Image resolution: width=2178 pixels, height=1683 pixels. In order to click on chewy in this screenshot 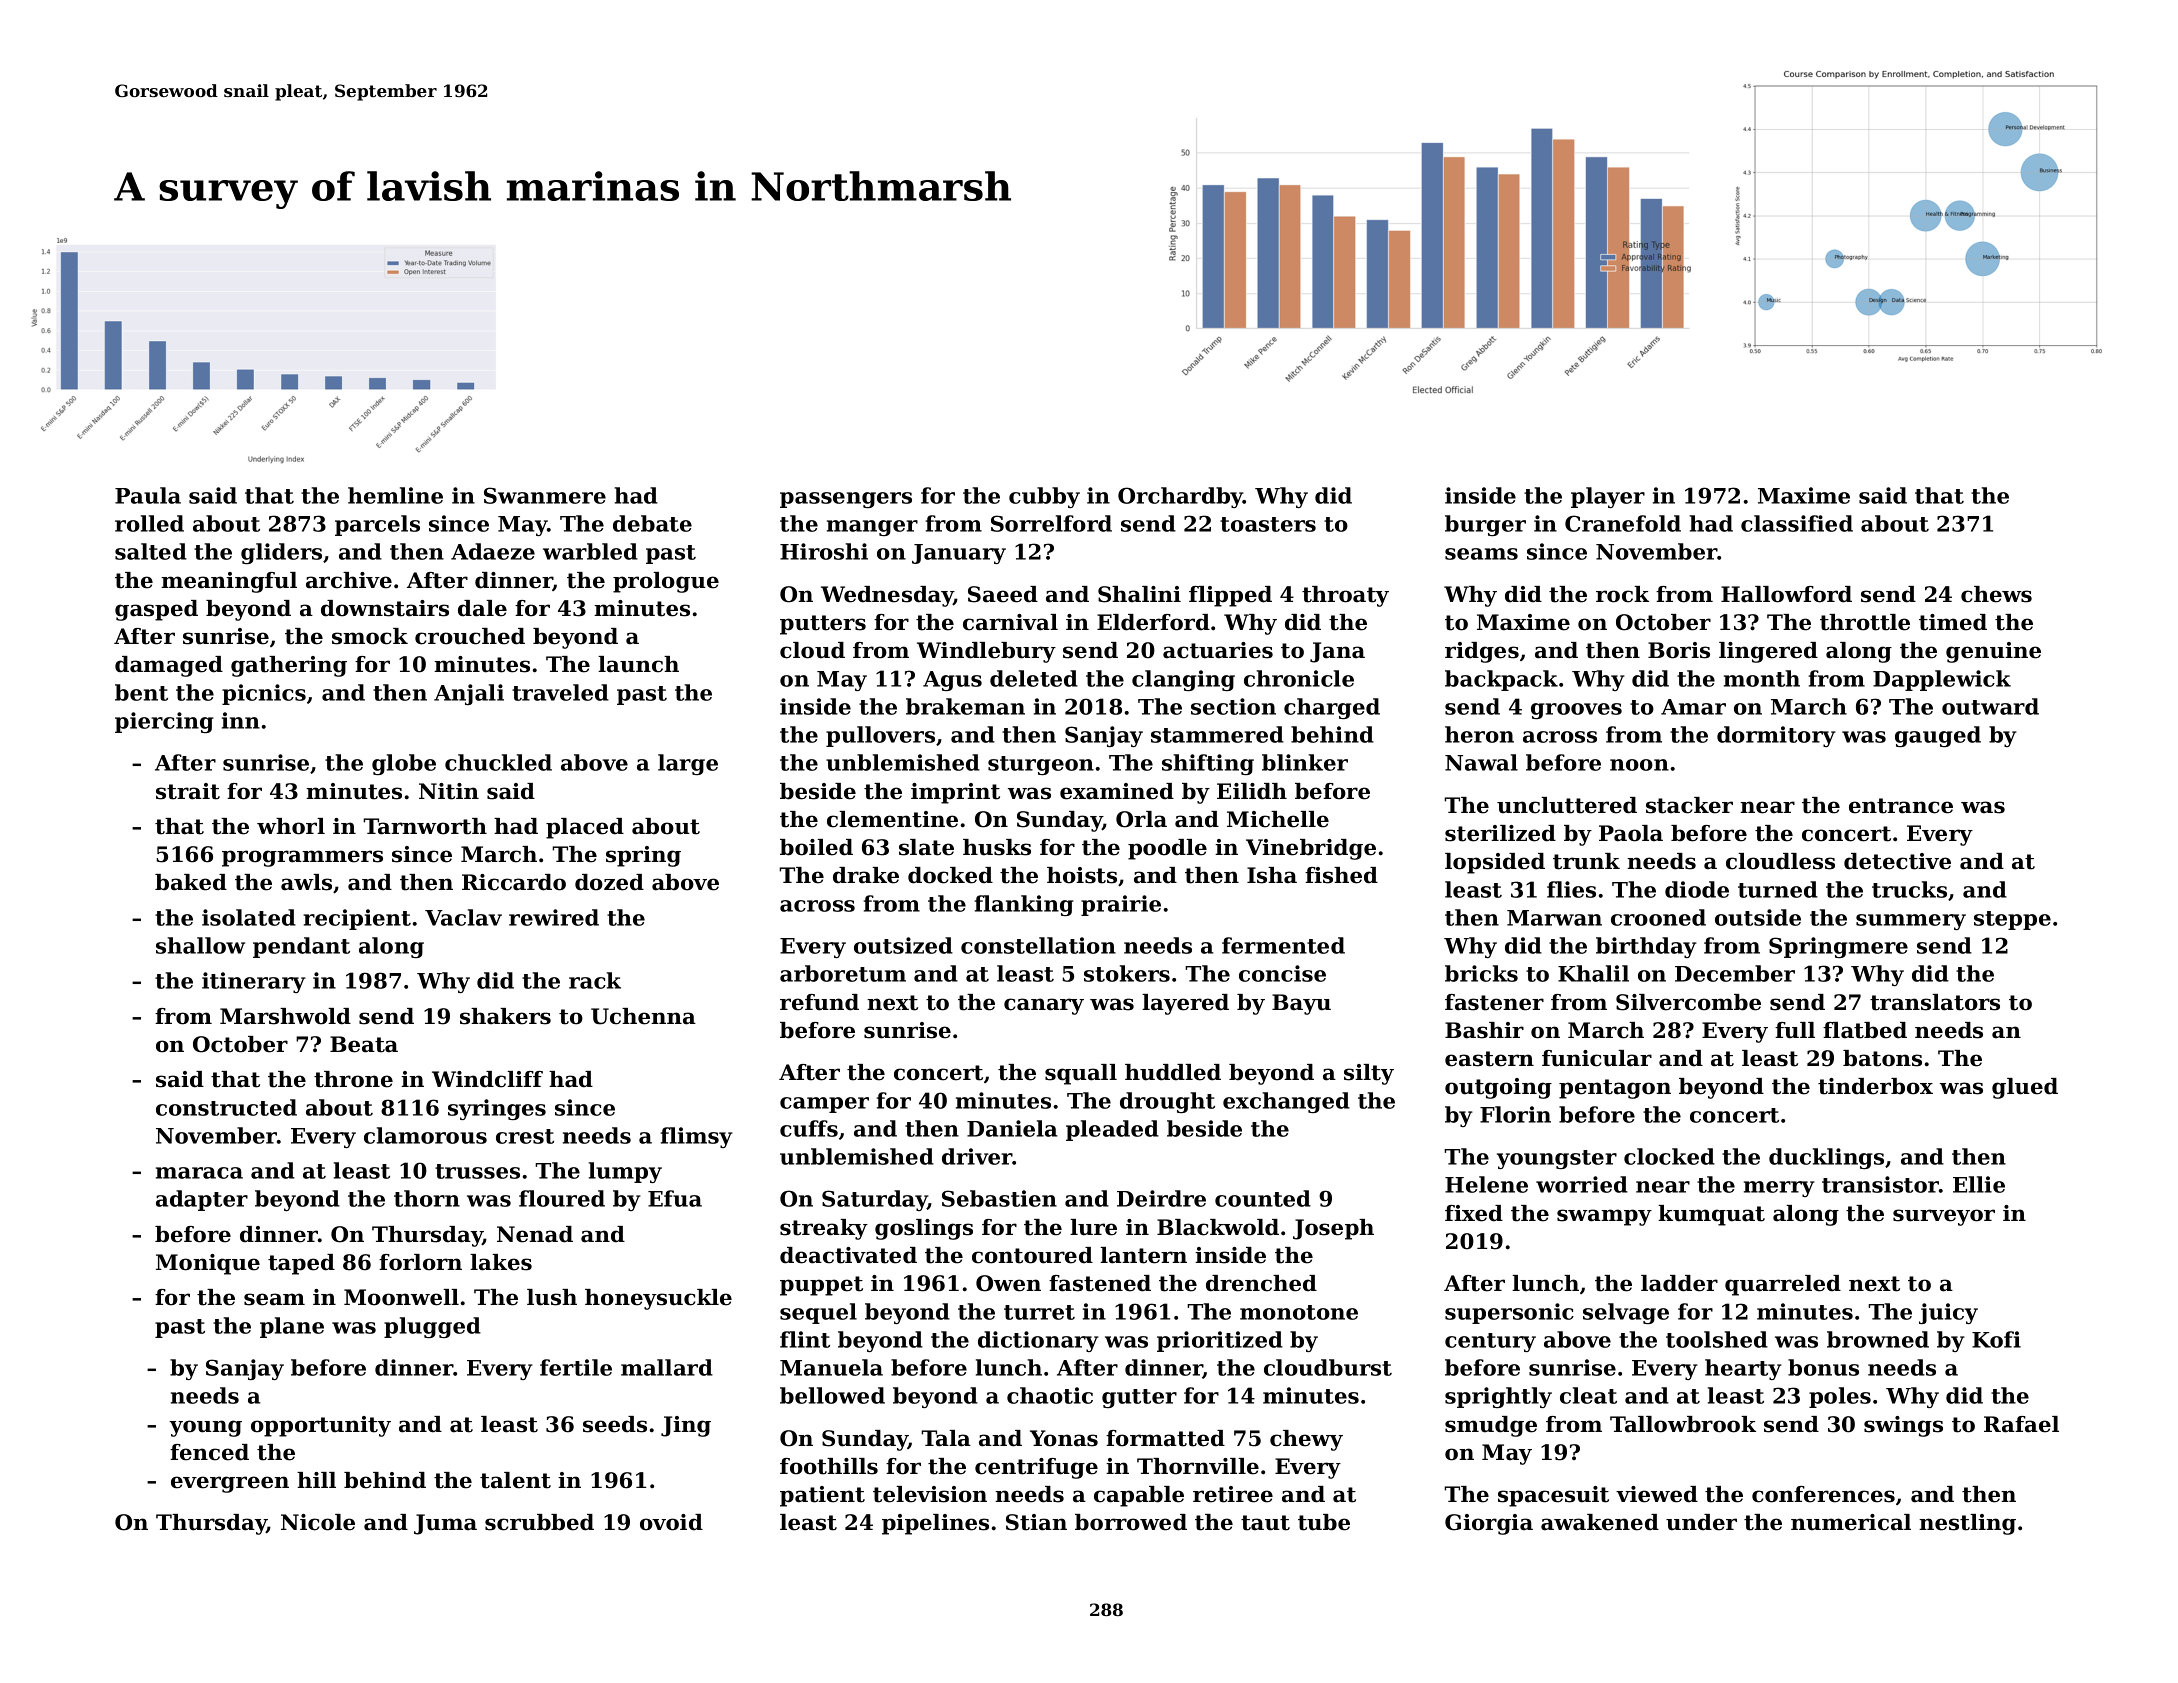, I will do `click(1306, 1440)`.
